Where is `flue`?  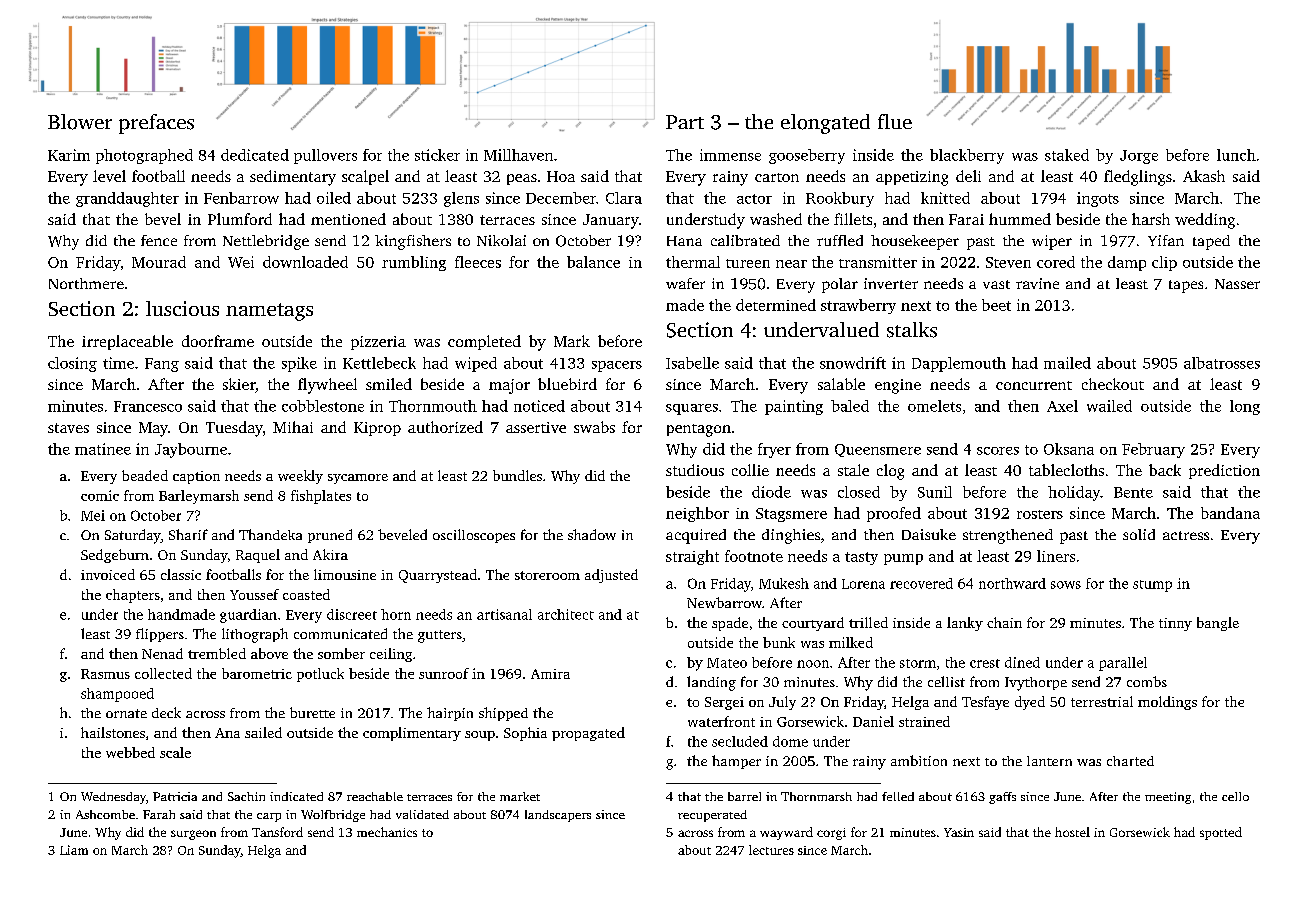
flue is located at coordinates (895, 121).
